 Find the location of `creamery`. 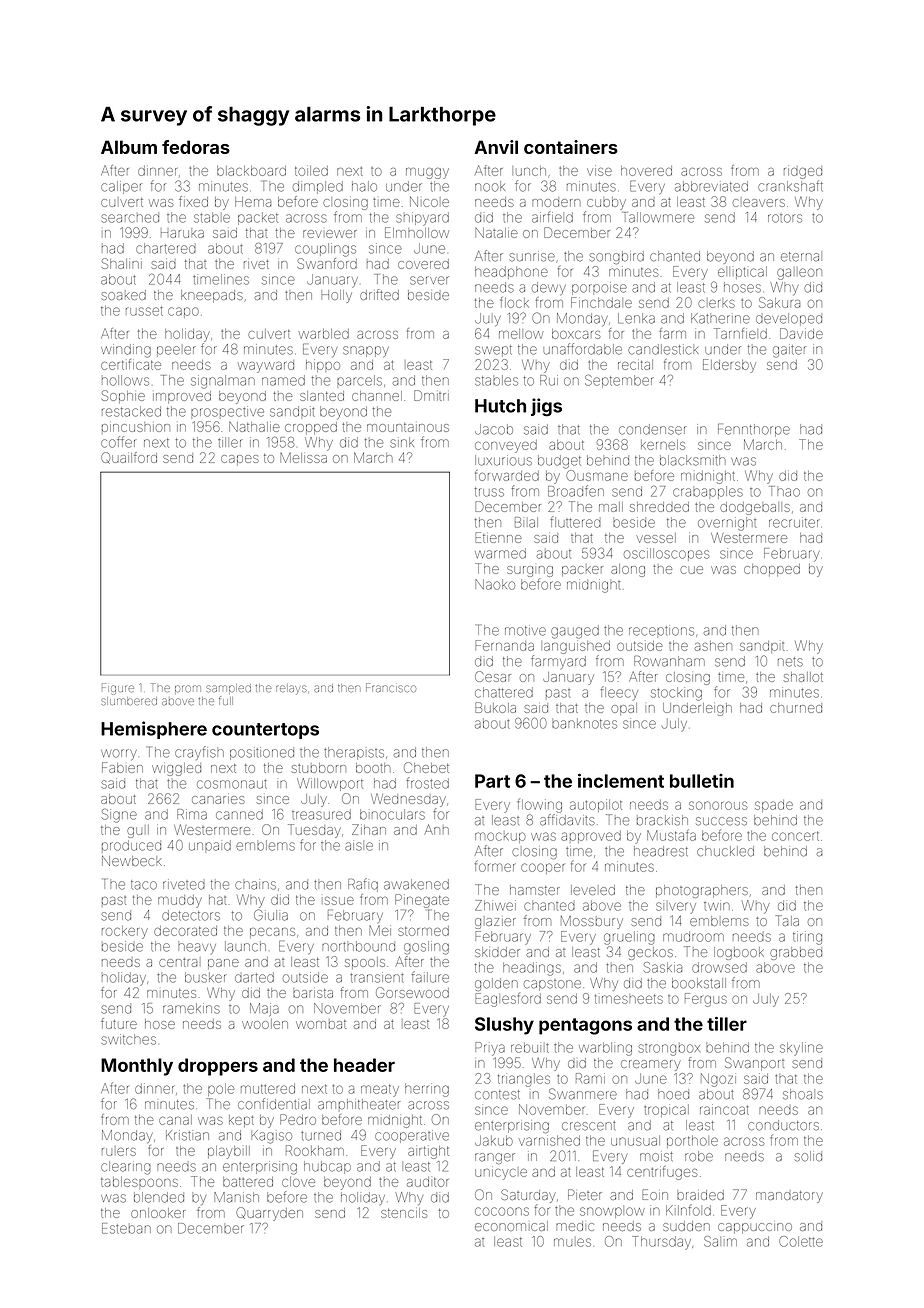

creamery is located at coordinates (650, 1065).
